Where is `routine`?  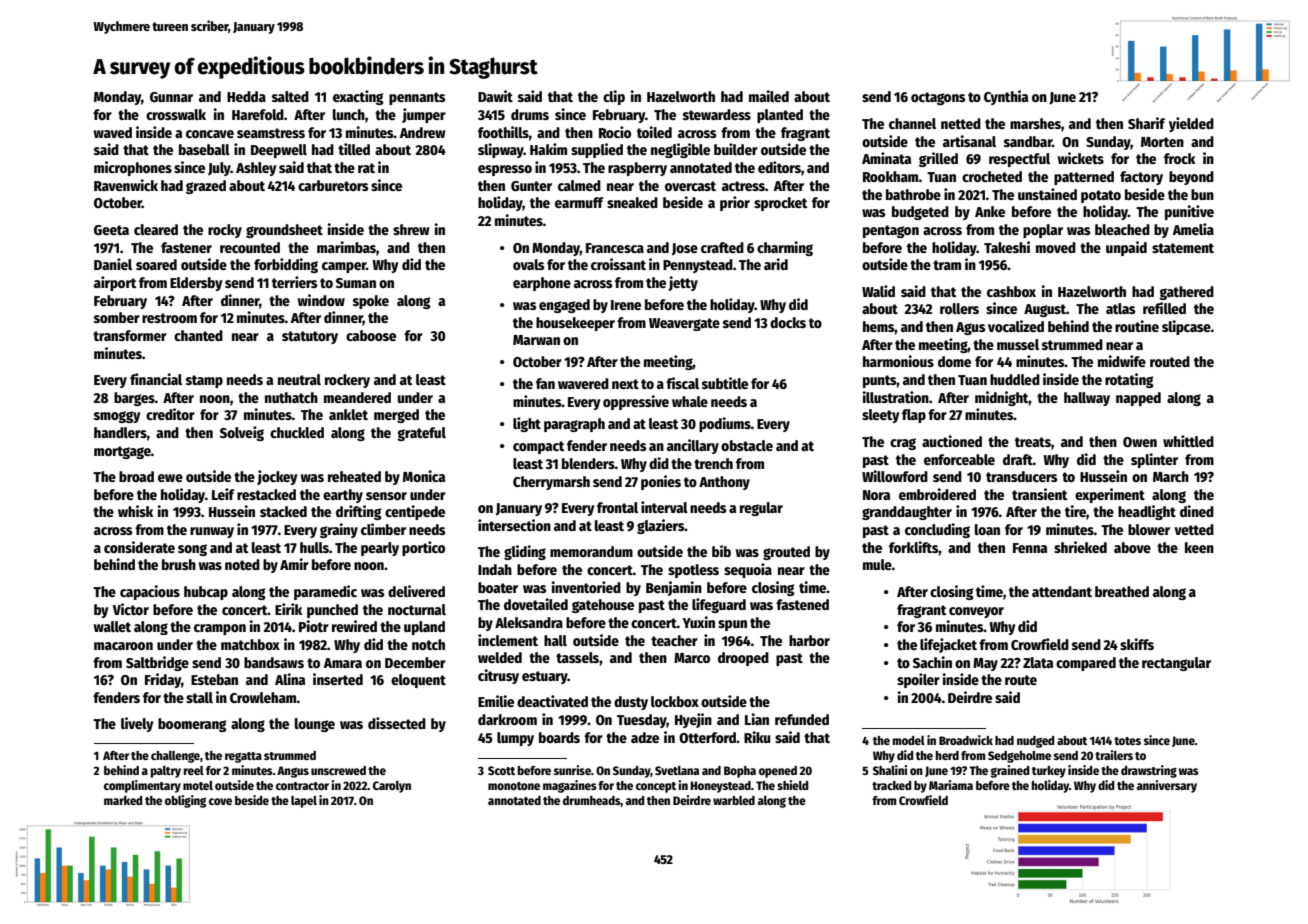 routine is located at coordinates (1137, 326).
